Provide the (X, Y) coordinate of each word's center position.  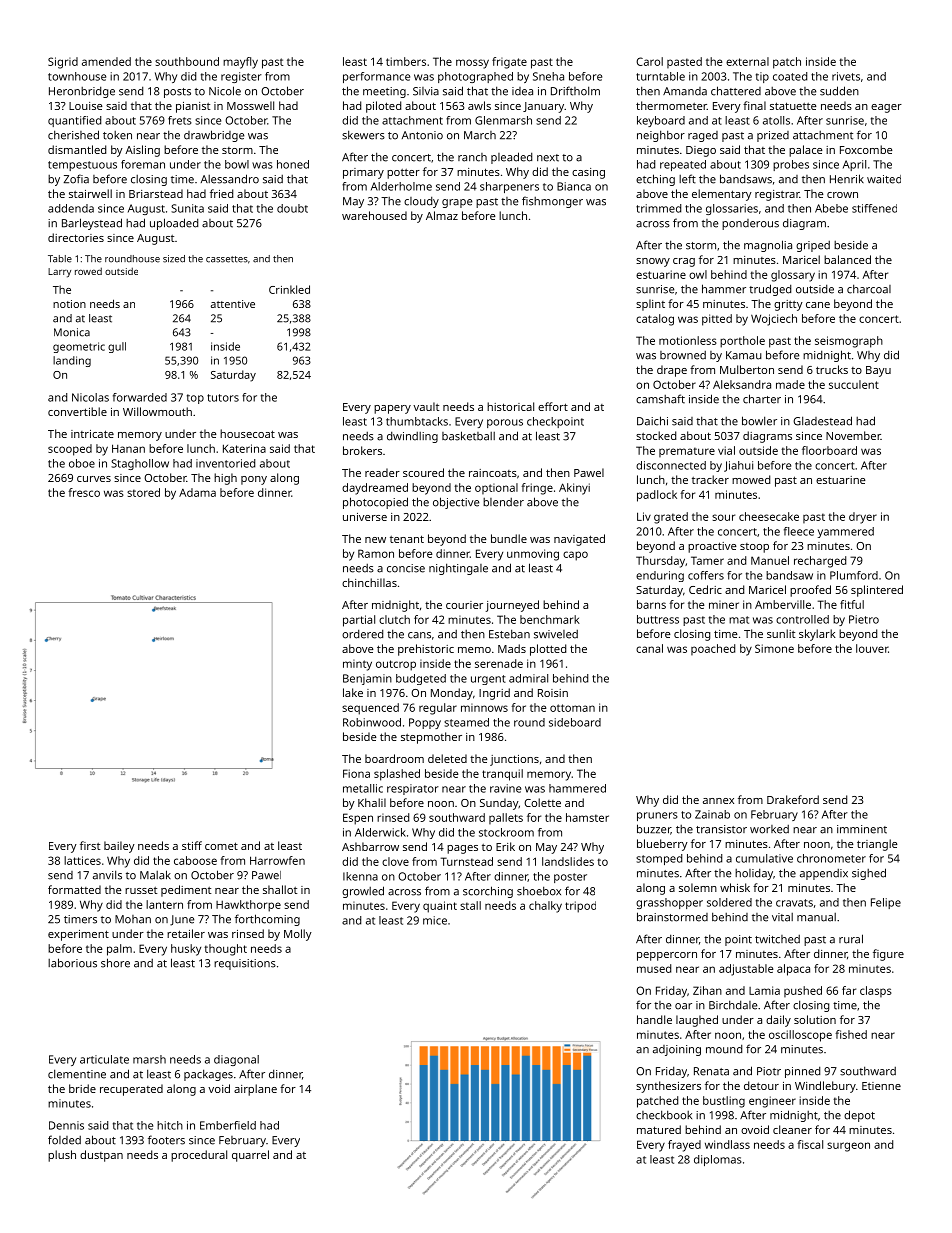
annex (718, 801)
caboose (195, 860)
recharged (820, 562)
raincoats (493, 473)
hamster (587, 817)
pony (254, 480)
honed (293, 164)
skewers (363, 135)
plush (62, 1156)
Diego (701, 151)
